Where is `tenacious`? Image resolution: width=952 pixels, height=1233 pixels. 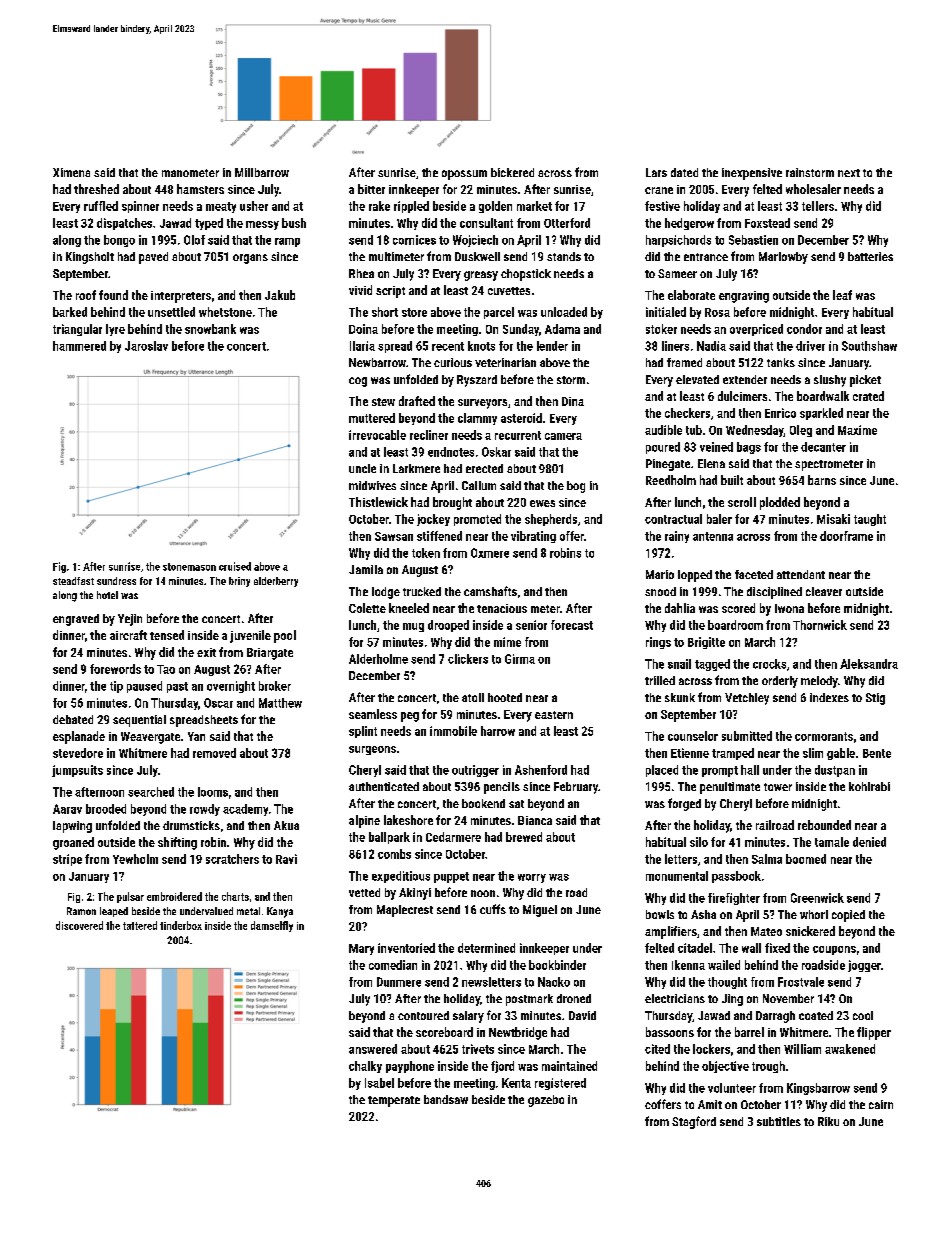
tenacious is located at coordinates (502, 608).
